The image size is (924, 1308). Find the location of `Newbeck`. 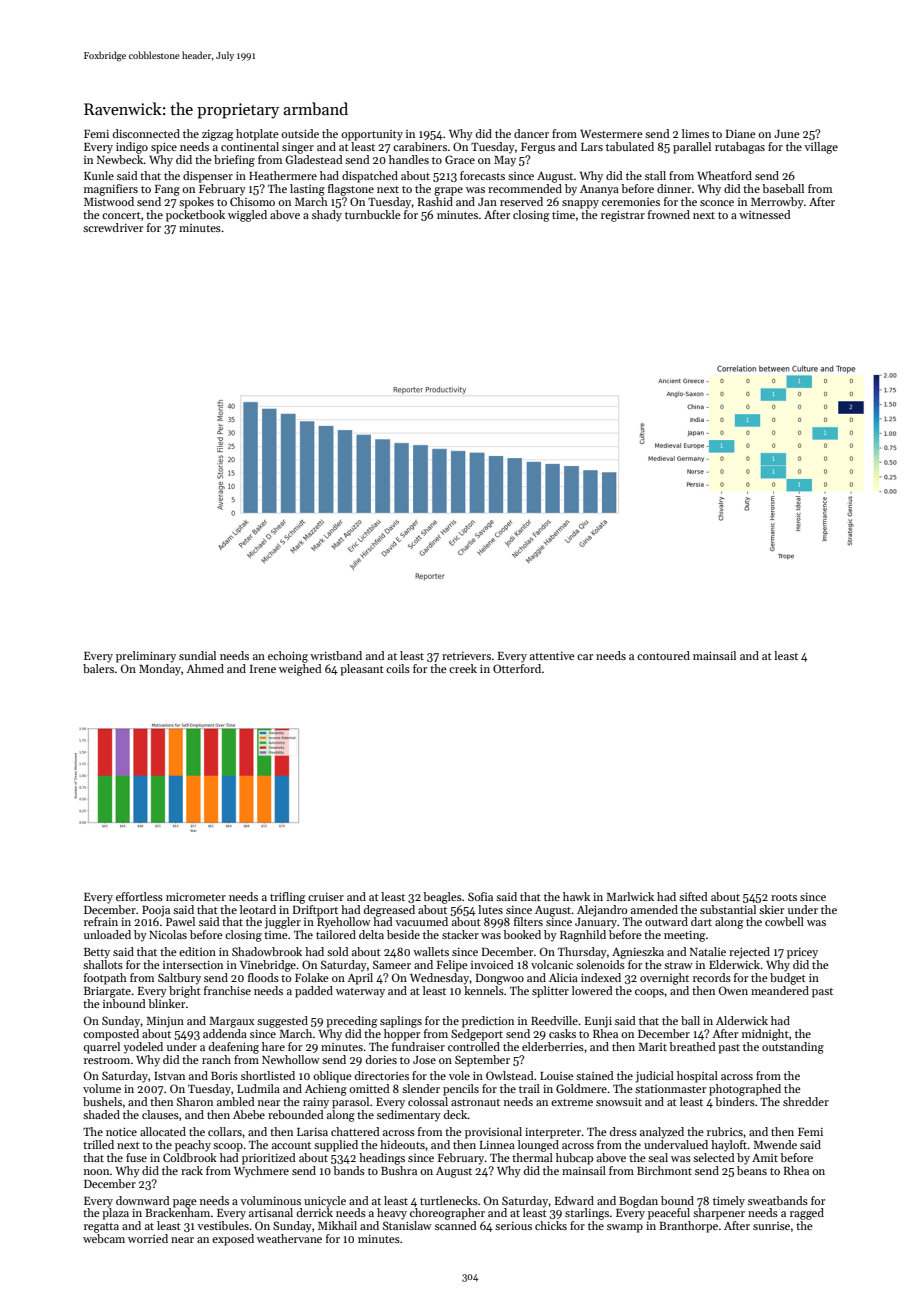

Newbeck is located at coordinates (120, 159).
